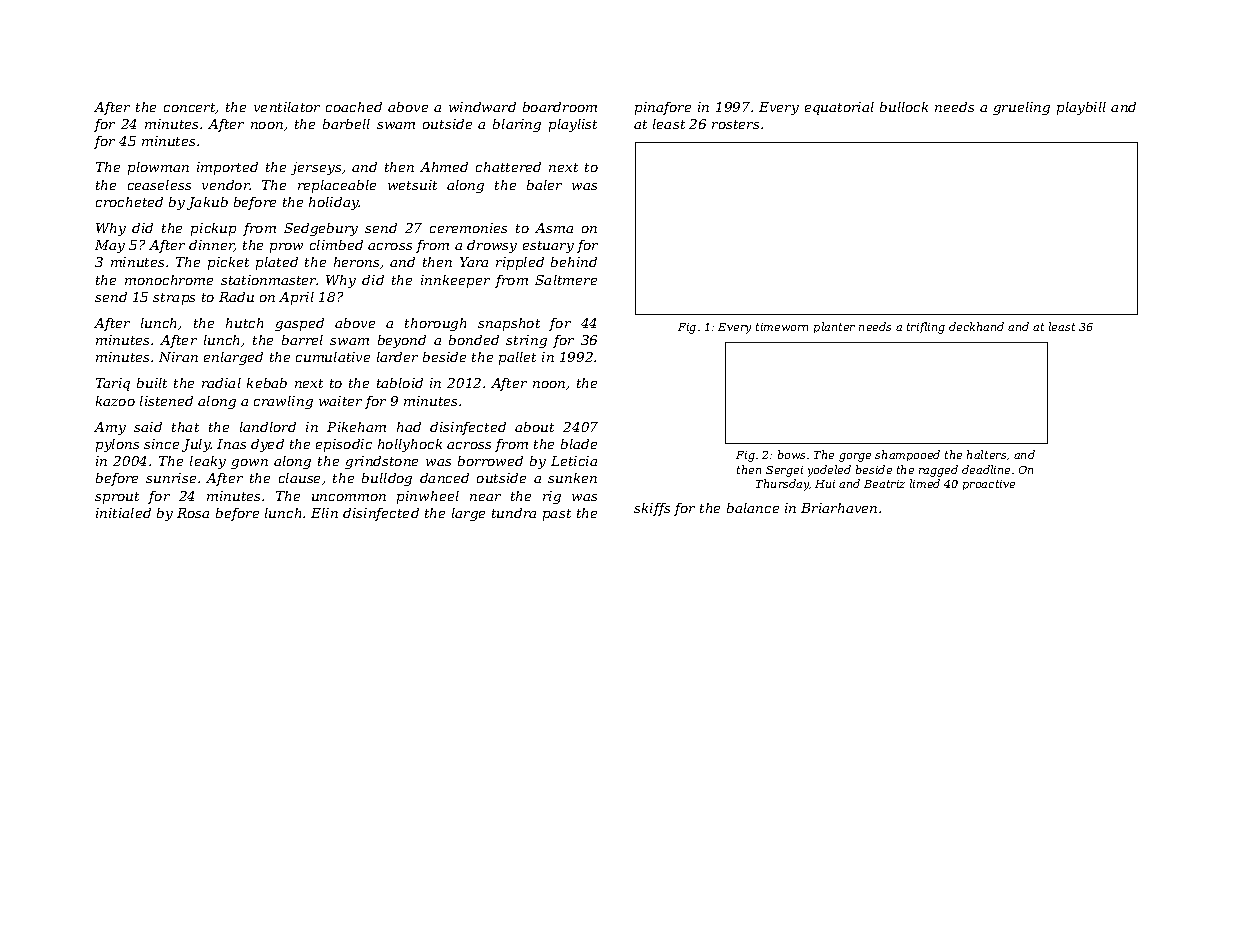  What do you see at coordinates (548, 247) in the screenshot?
I see `estuary` at bounding box center [548, 247].
